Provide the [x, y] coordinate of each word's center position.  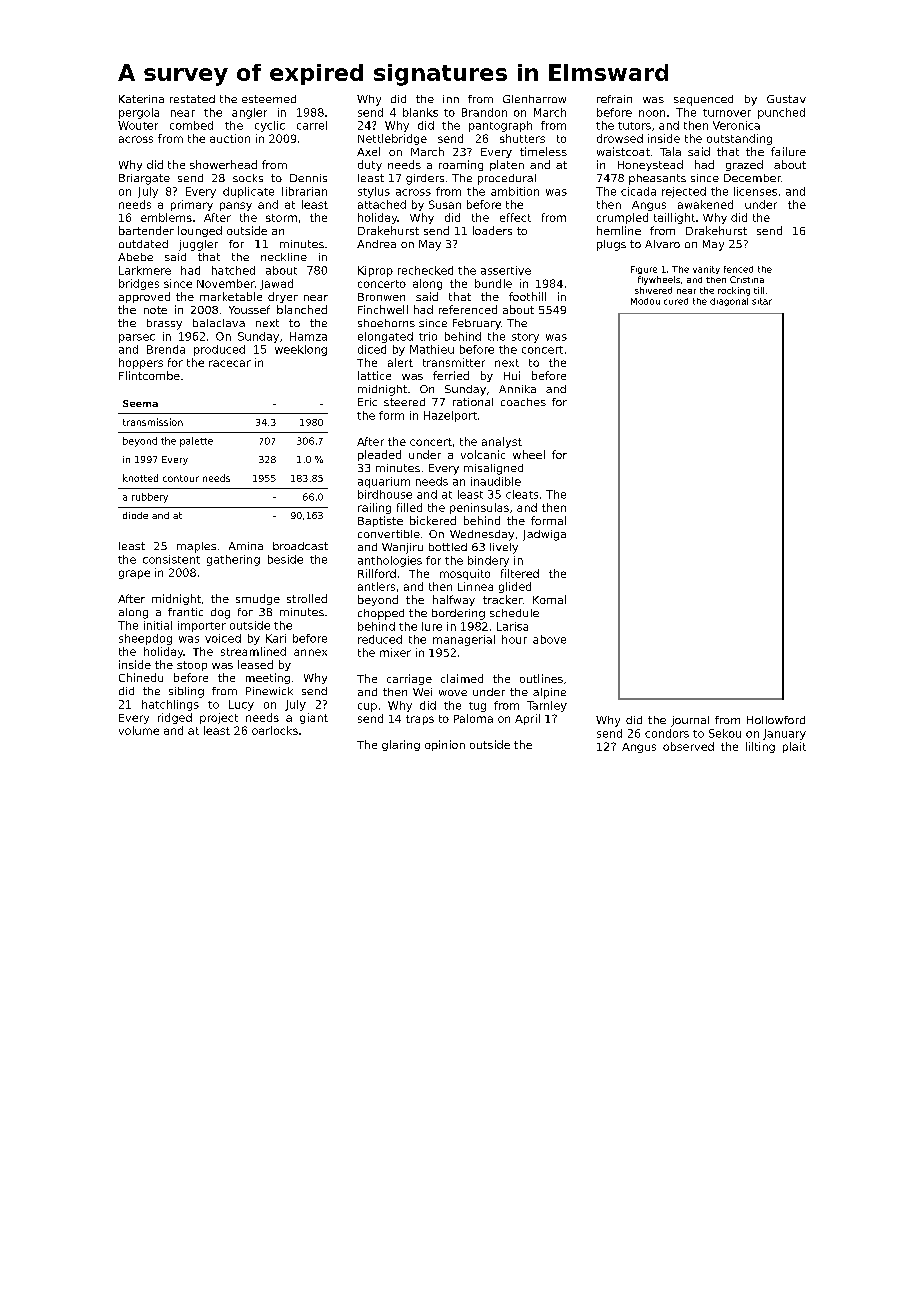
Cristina [747, 279]
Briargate [144, 179]
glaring [401, 745]
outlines [541, 678]
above [549, 639]
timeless [543, 151]
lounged [200, 231]
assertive [506, 270]
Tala [670, 151]
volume [139, 730]
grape [134, 574]
